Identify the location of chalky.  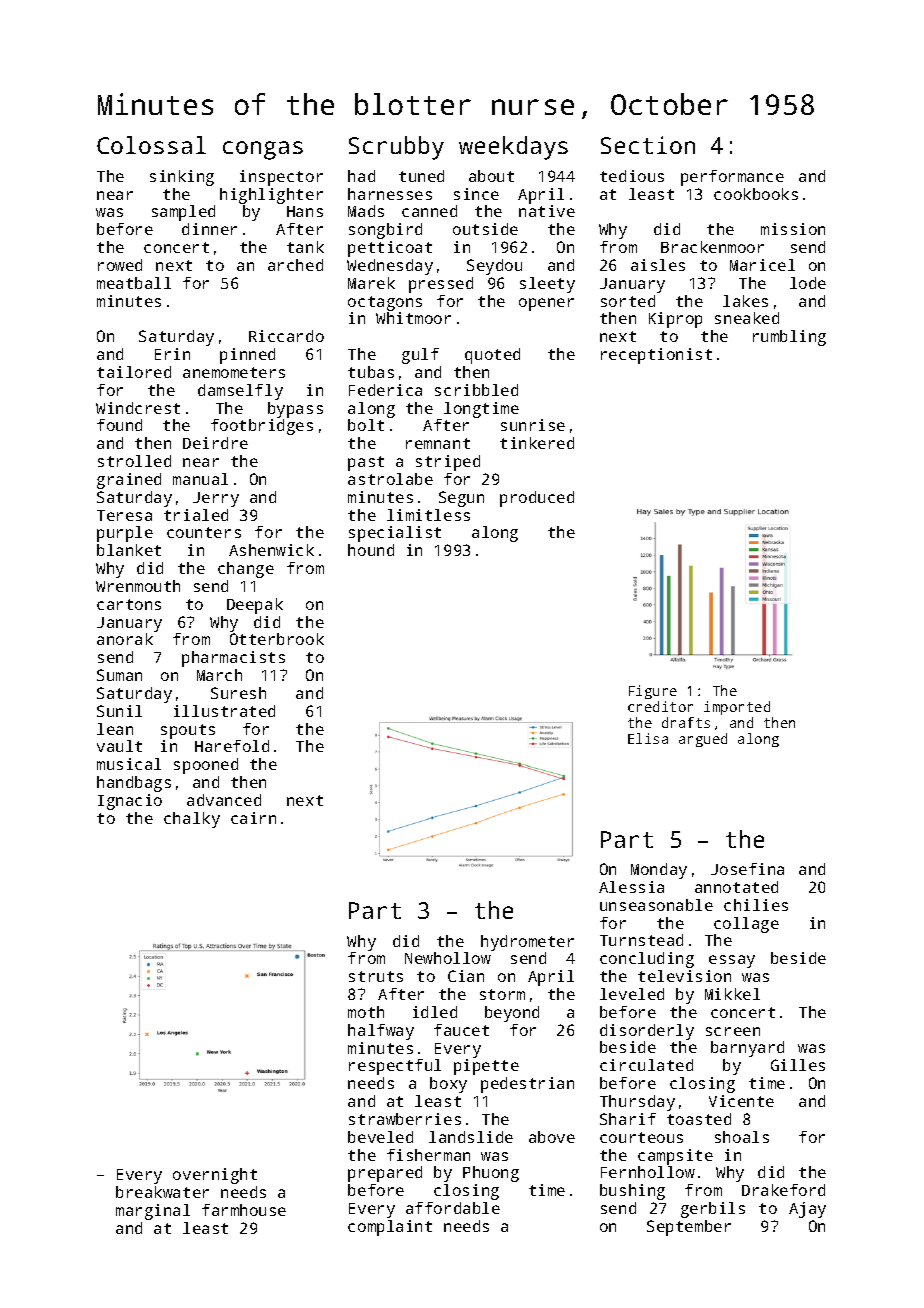
(192, 820).
